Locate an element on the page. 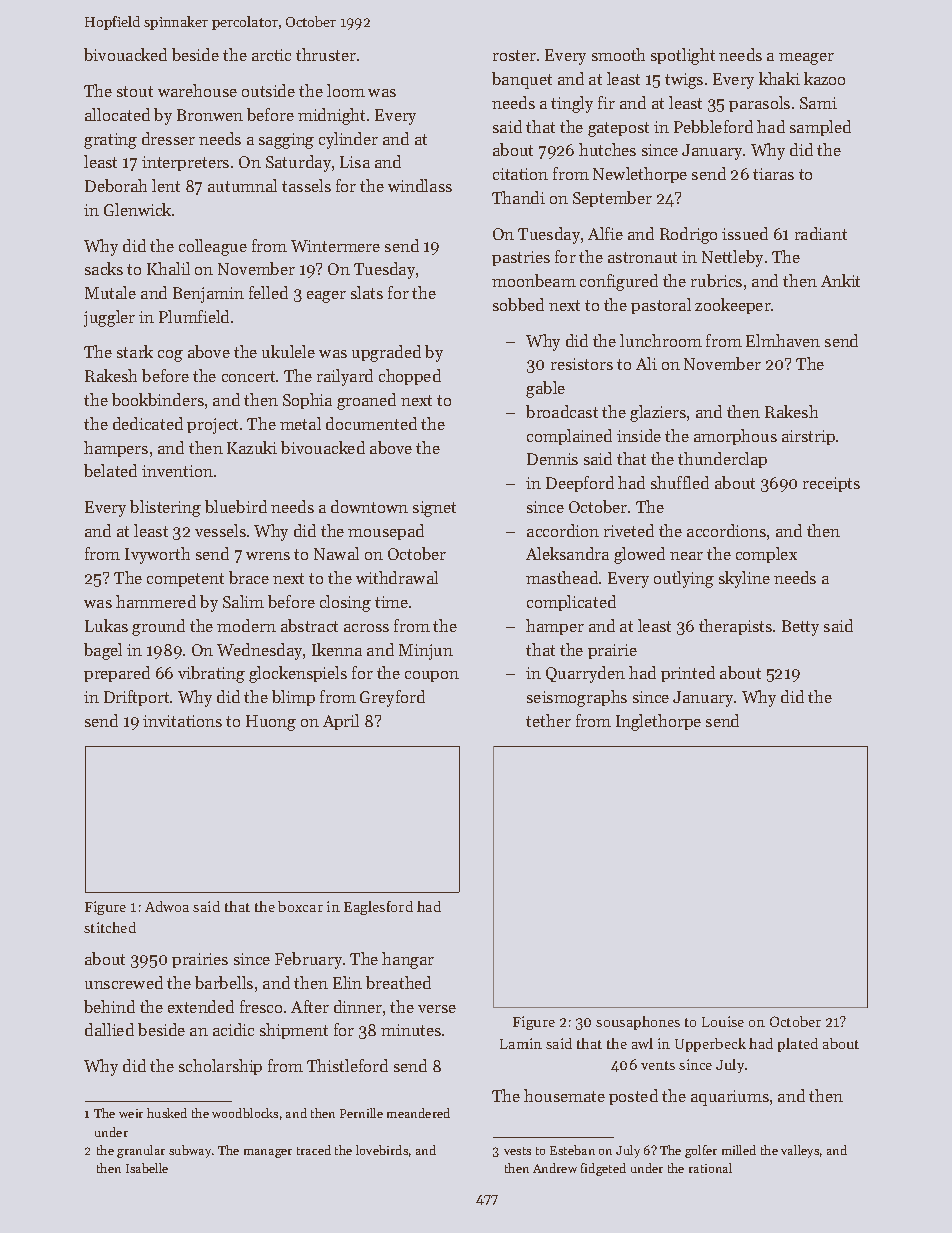 The image size is (952, 1233). tether is located at coordinates (548, 720).
